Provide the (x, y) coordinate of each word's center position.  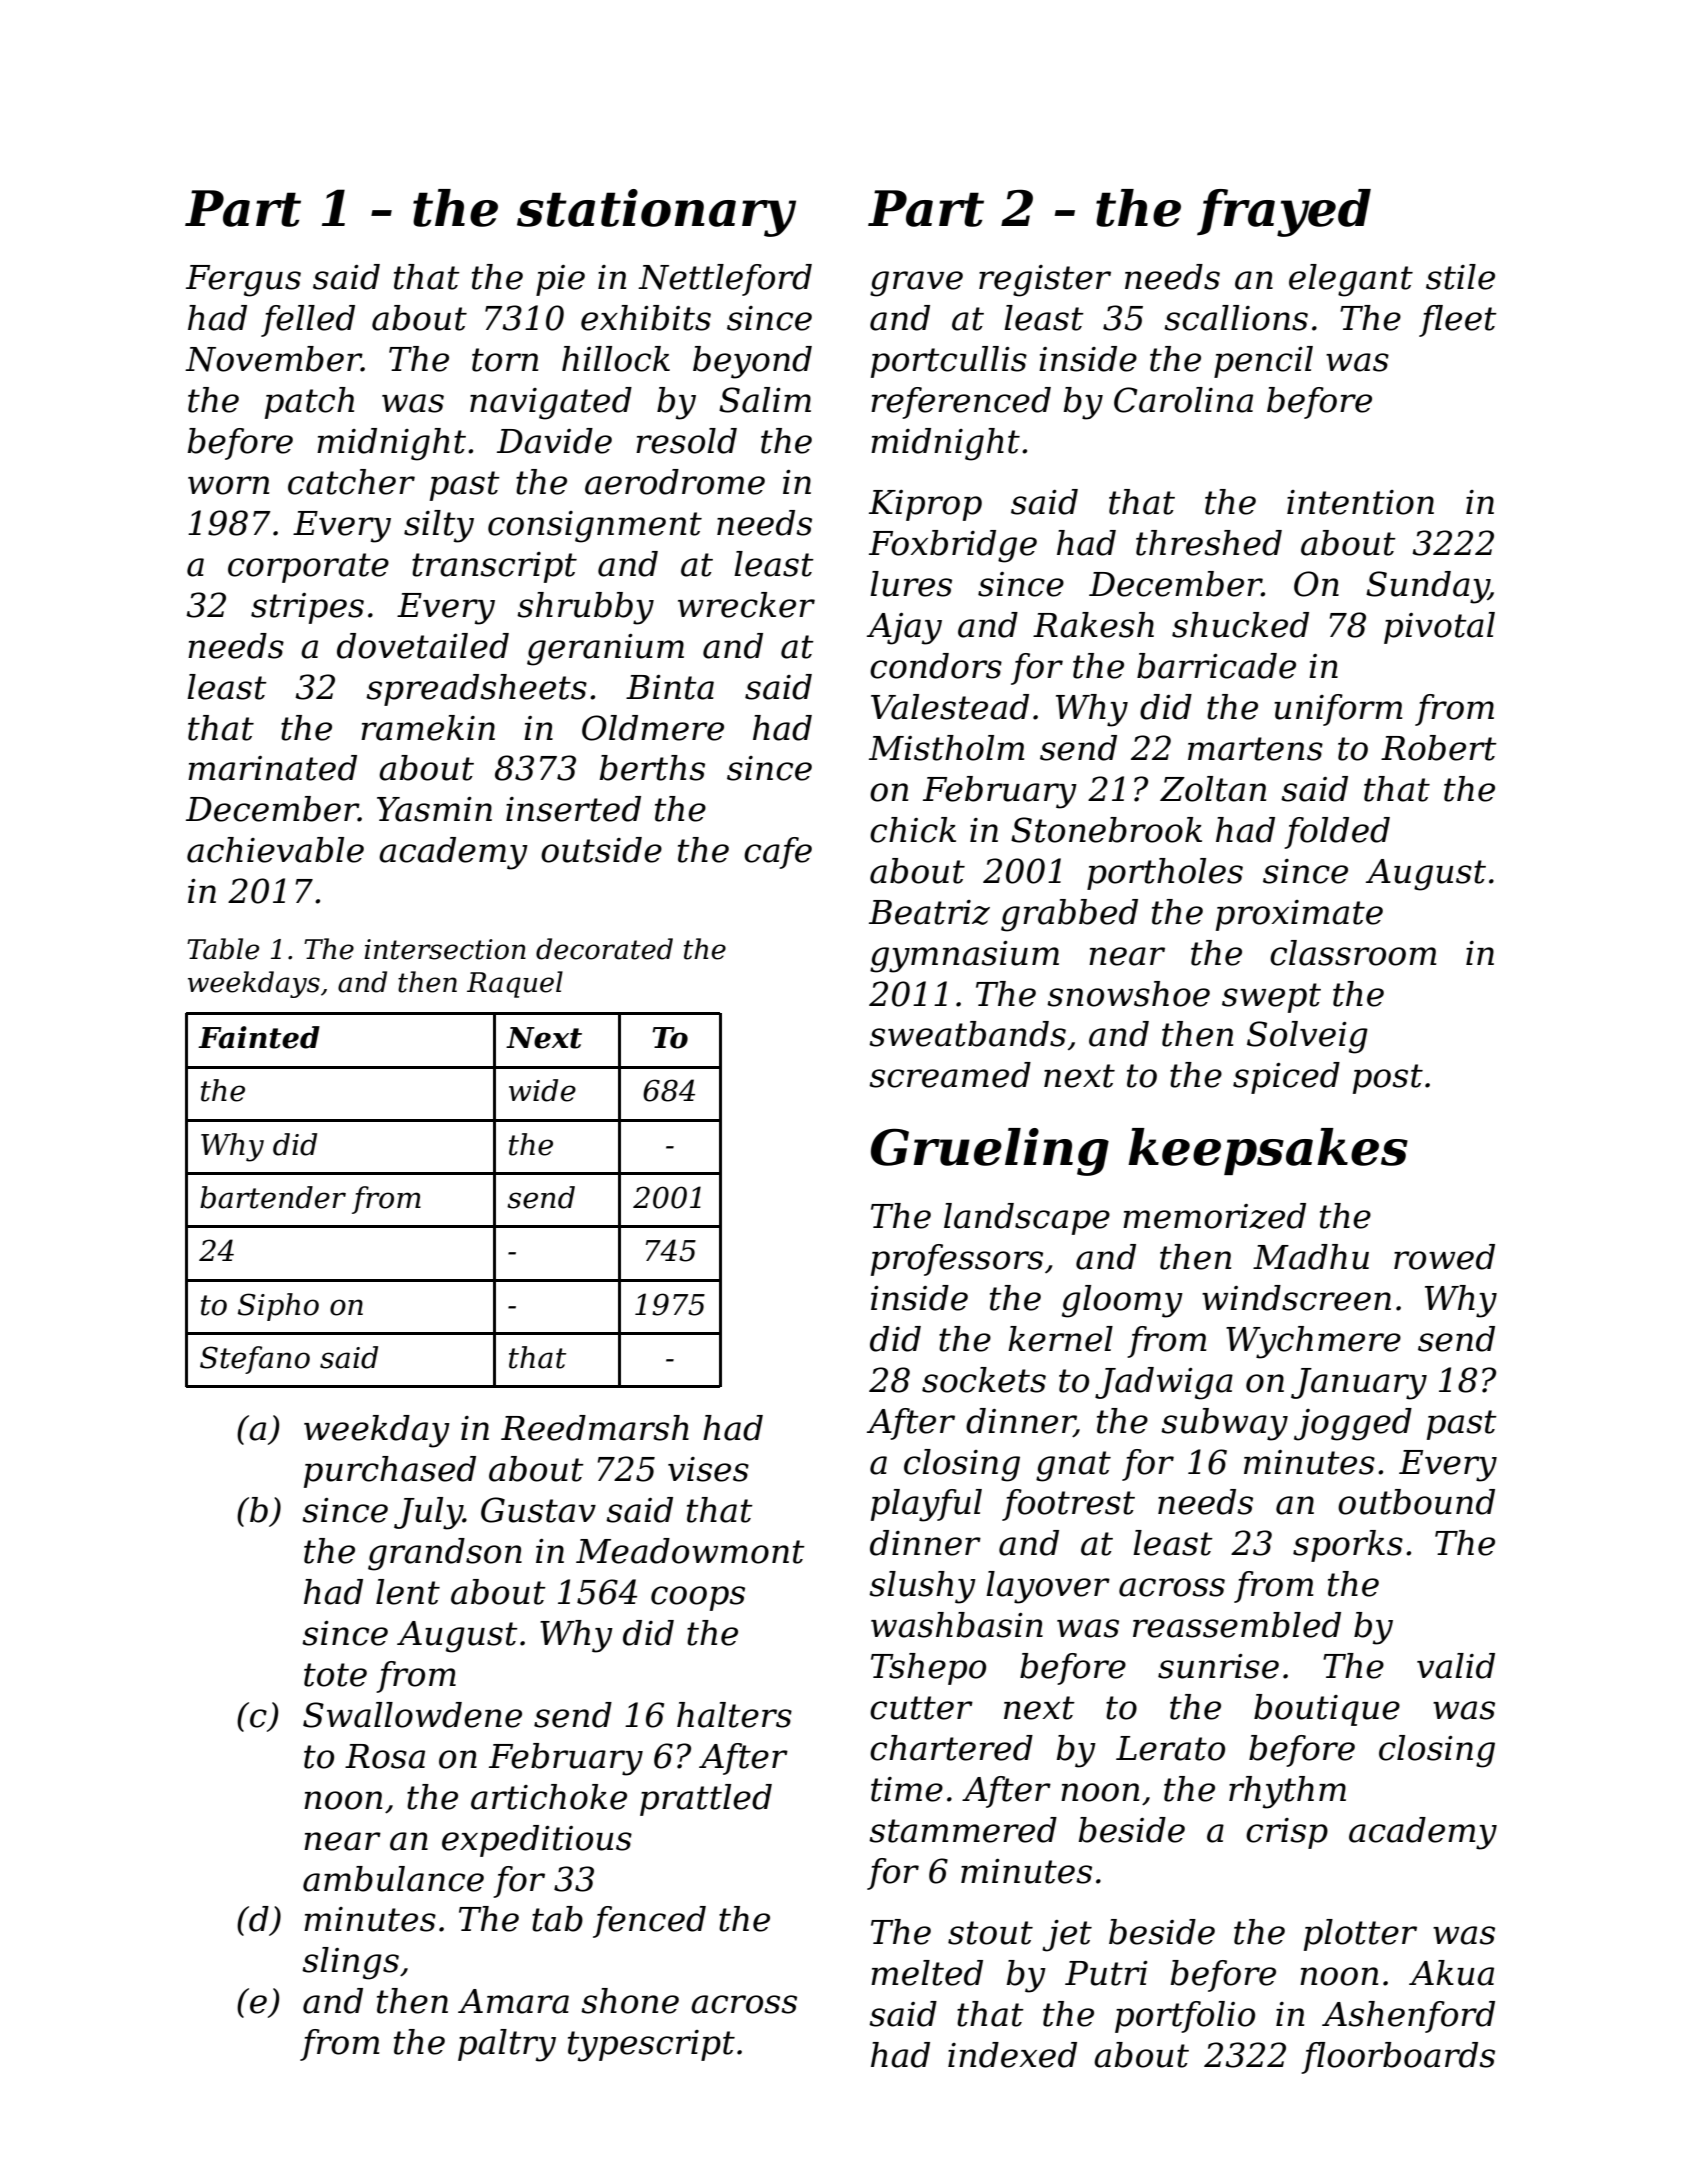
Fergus (243, 281)
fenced (649, 1922)
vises (708, 1469)
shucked (1240, 625)
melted (927, 1973)
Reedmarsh (595, 1428)
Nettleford (725, 280)
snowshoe (1128, 994)
